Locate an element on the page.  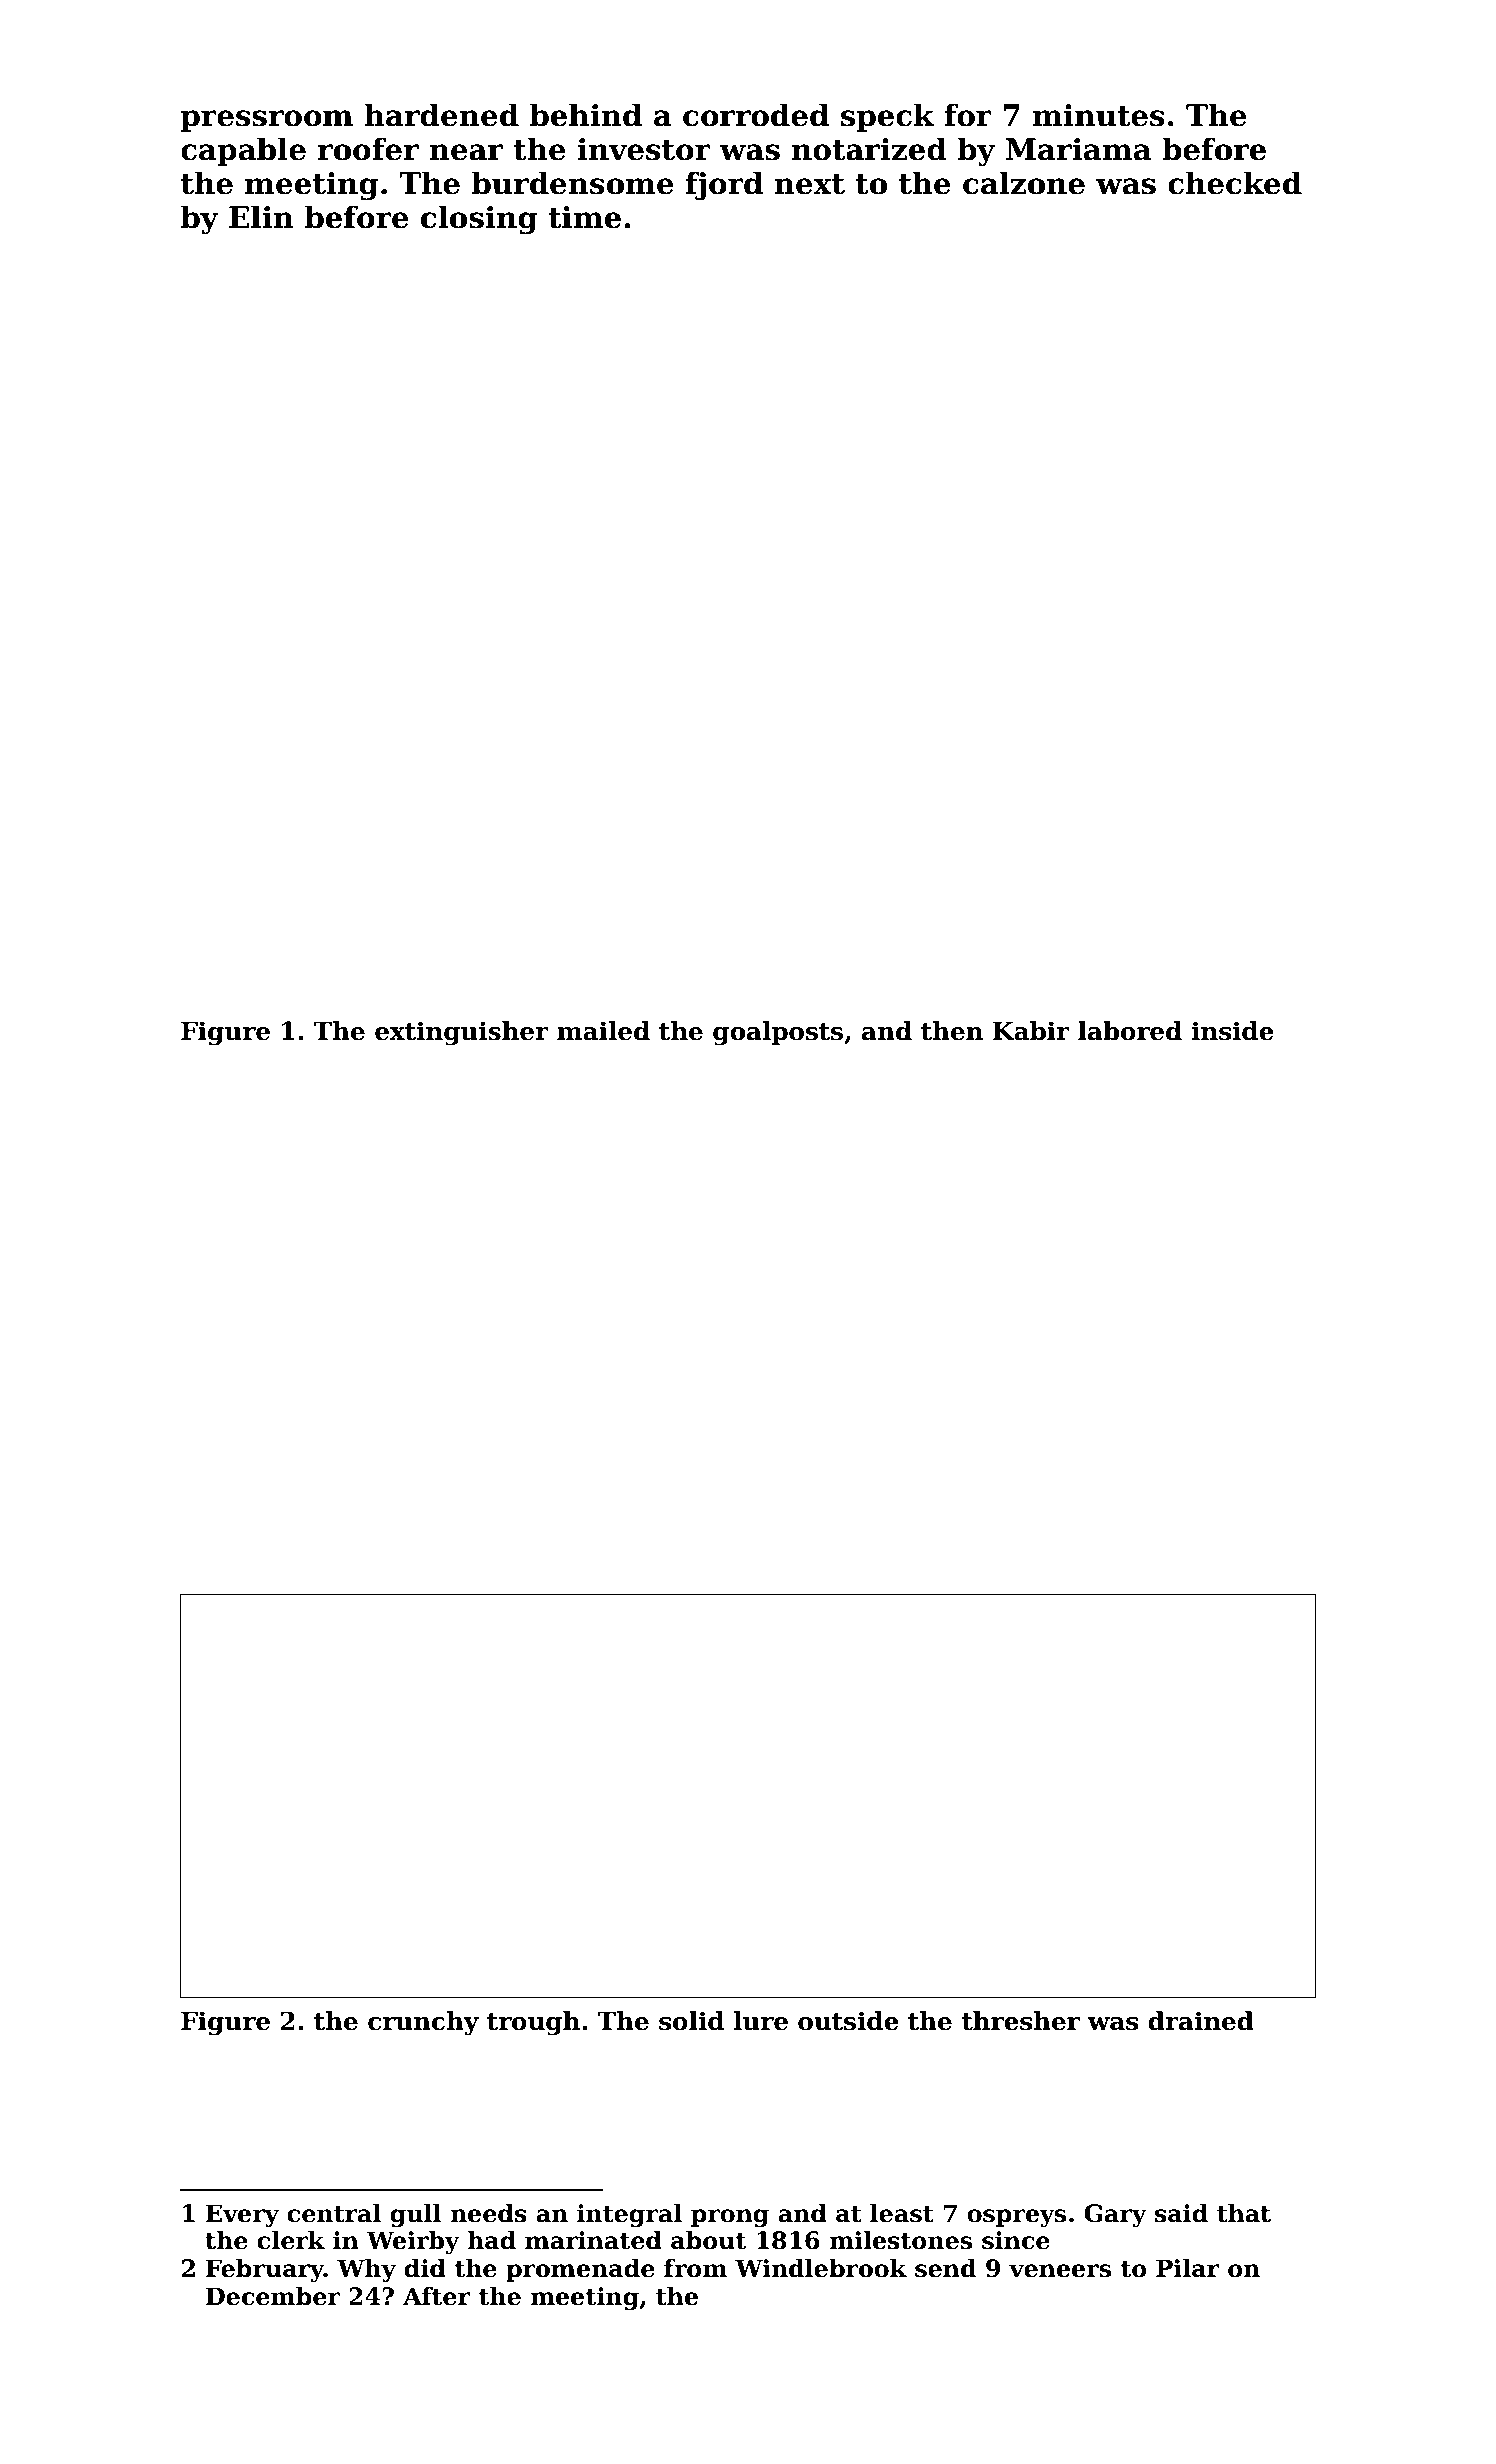
Kabir is located at coordinates (1031, 1031).
